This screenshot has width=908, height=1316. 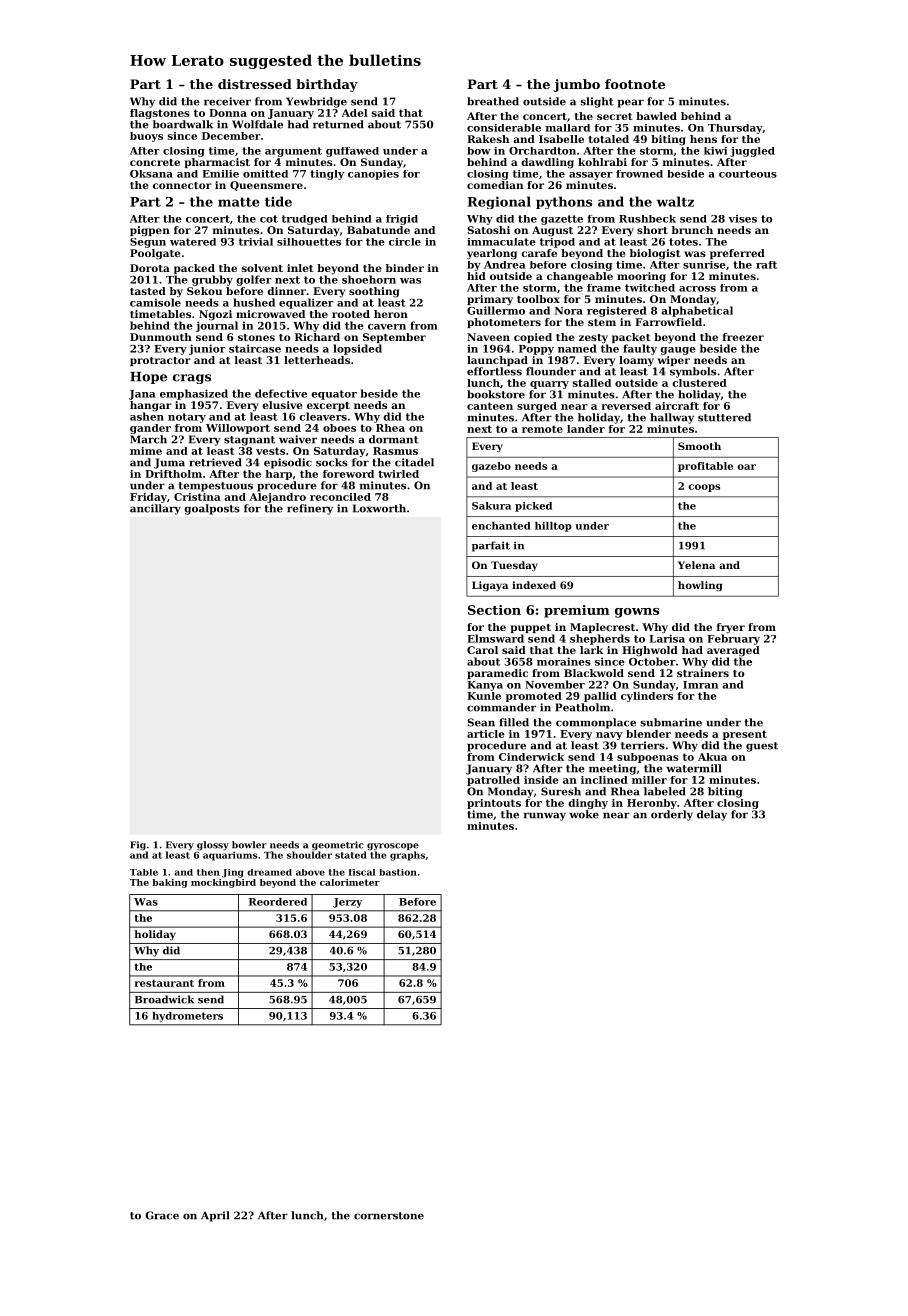 What do you see at coordinates (672, 815) in the screenshot?
I see `orderly` at bounding box center [672, 815].
